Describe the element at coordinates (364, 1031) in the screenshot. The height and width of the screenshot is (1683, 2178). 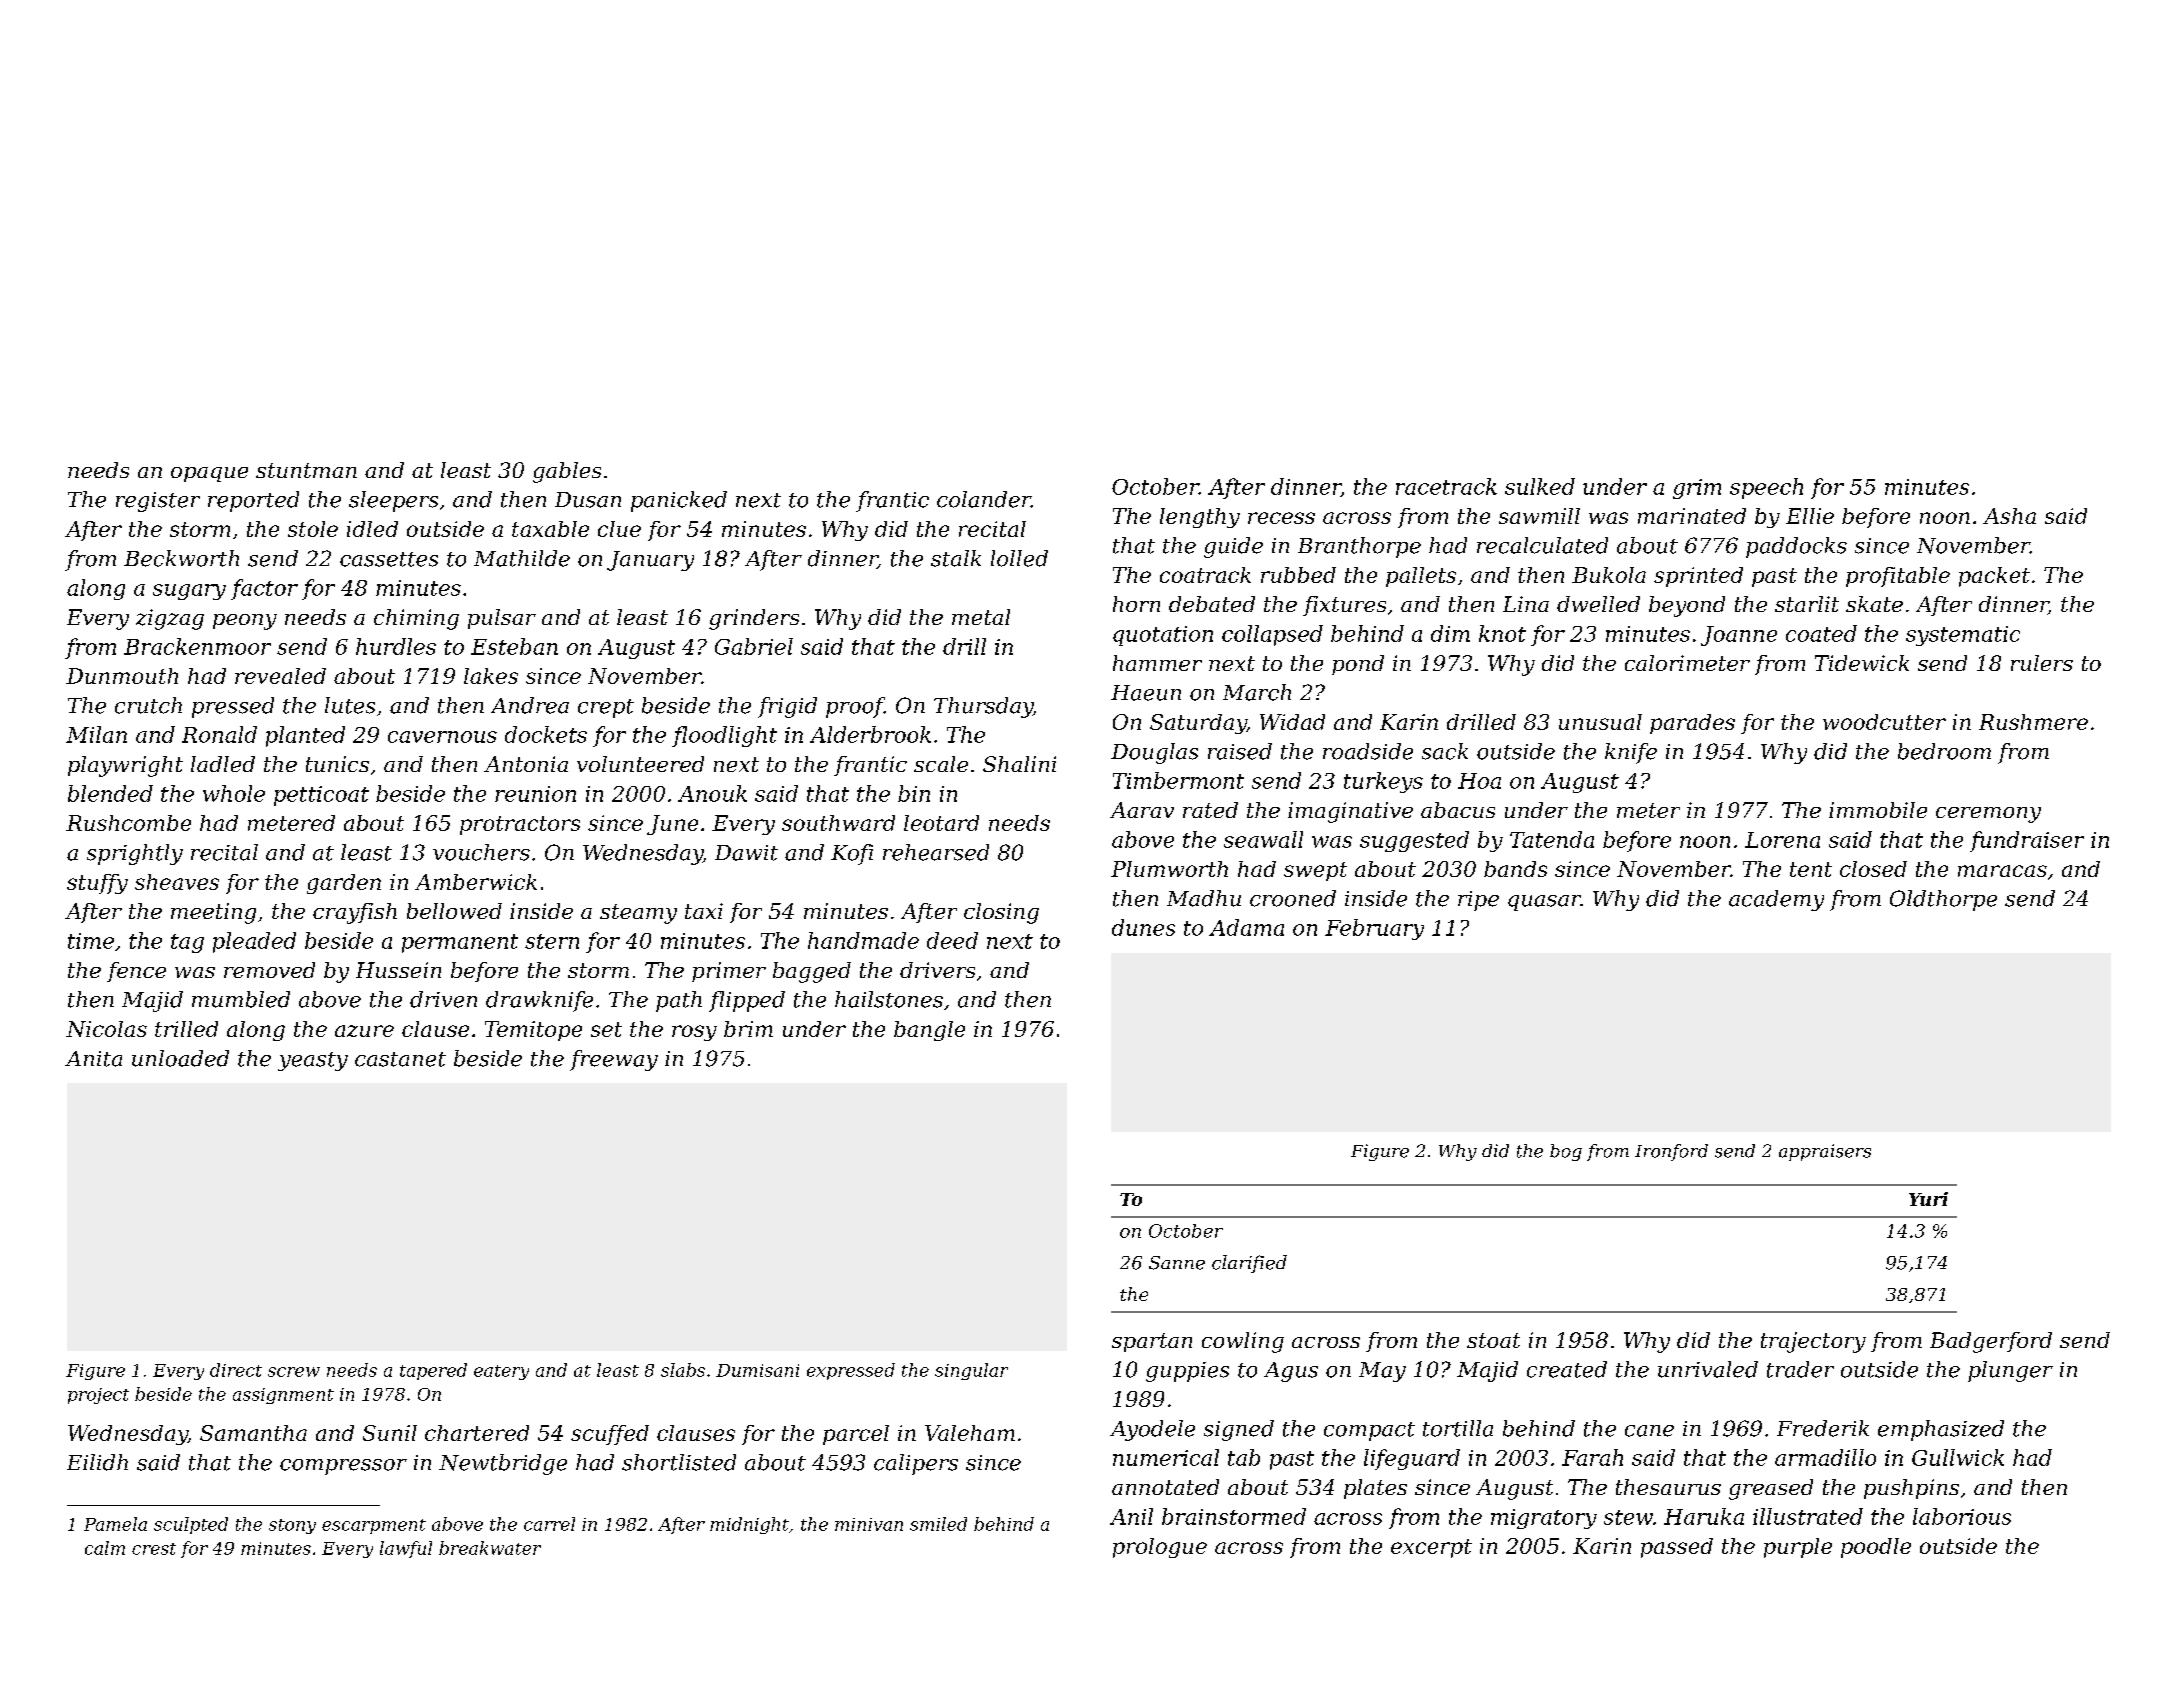
I see `azure` at that location.
